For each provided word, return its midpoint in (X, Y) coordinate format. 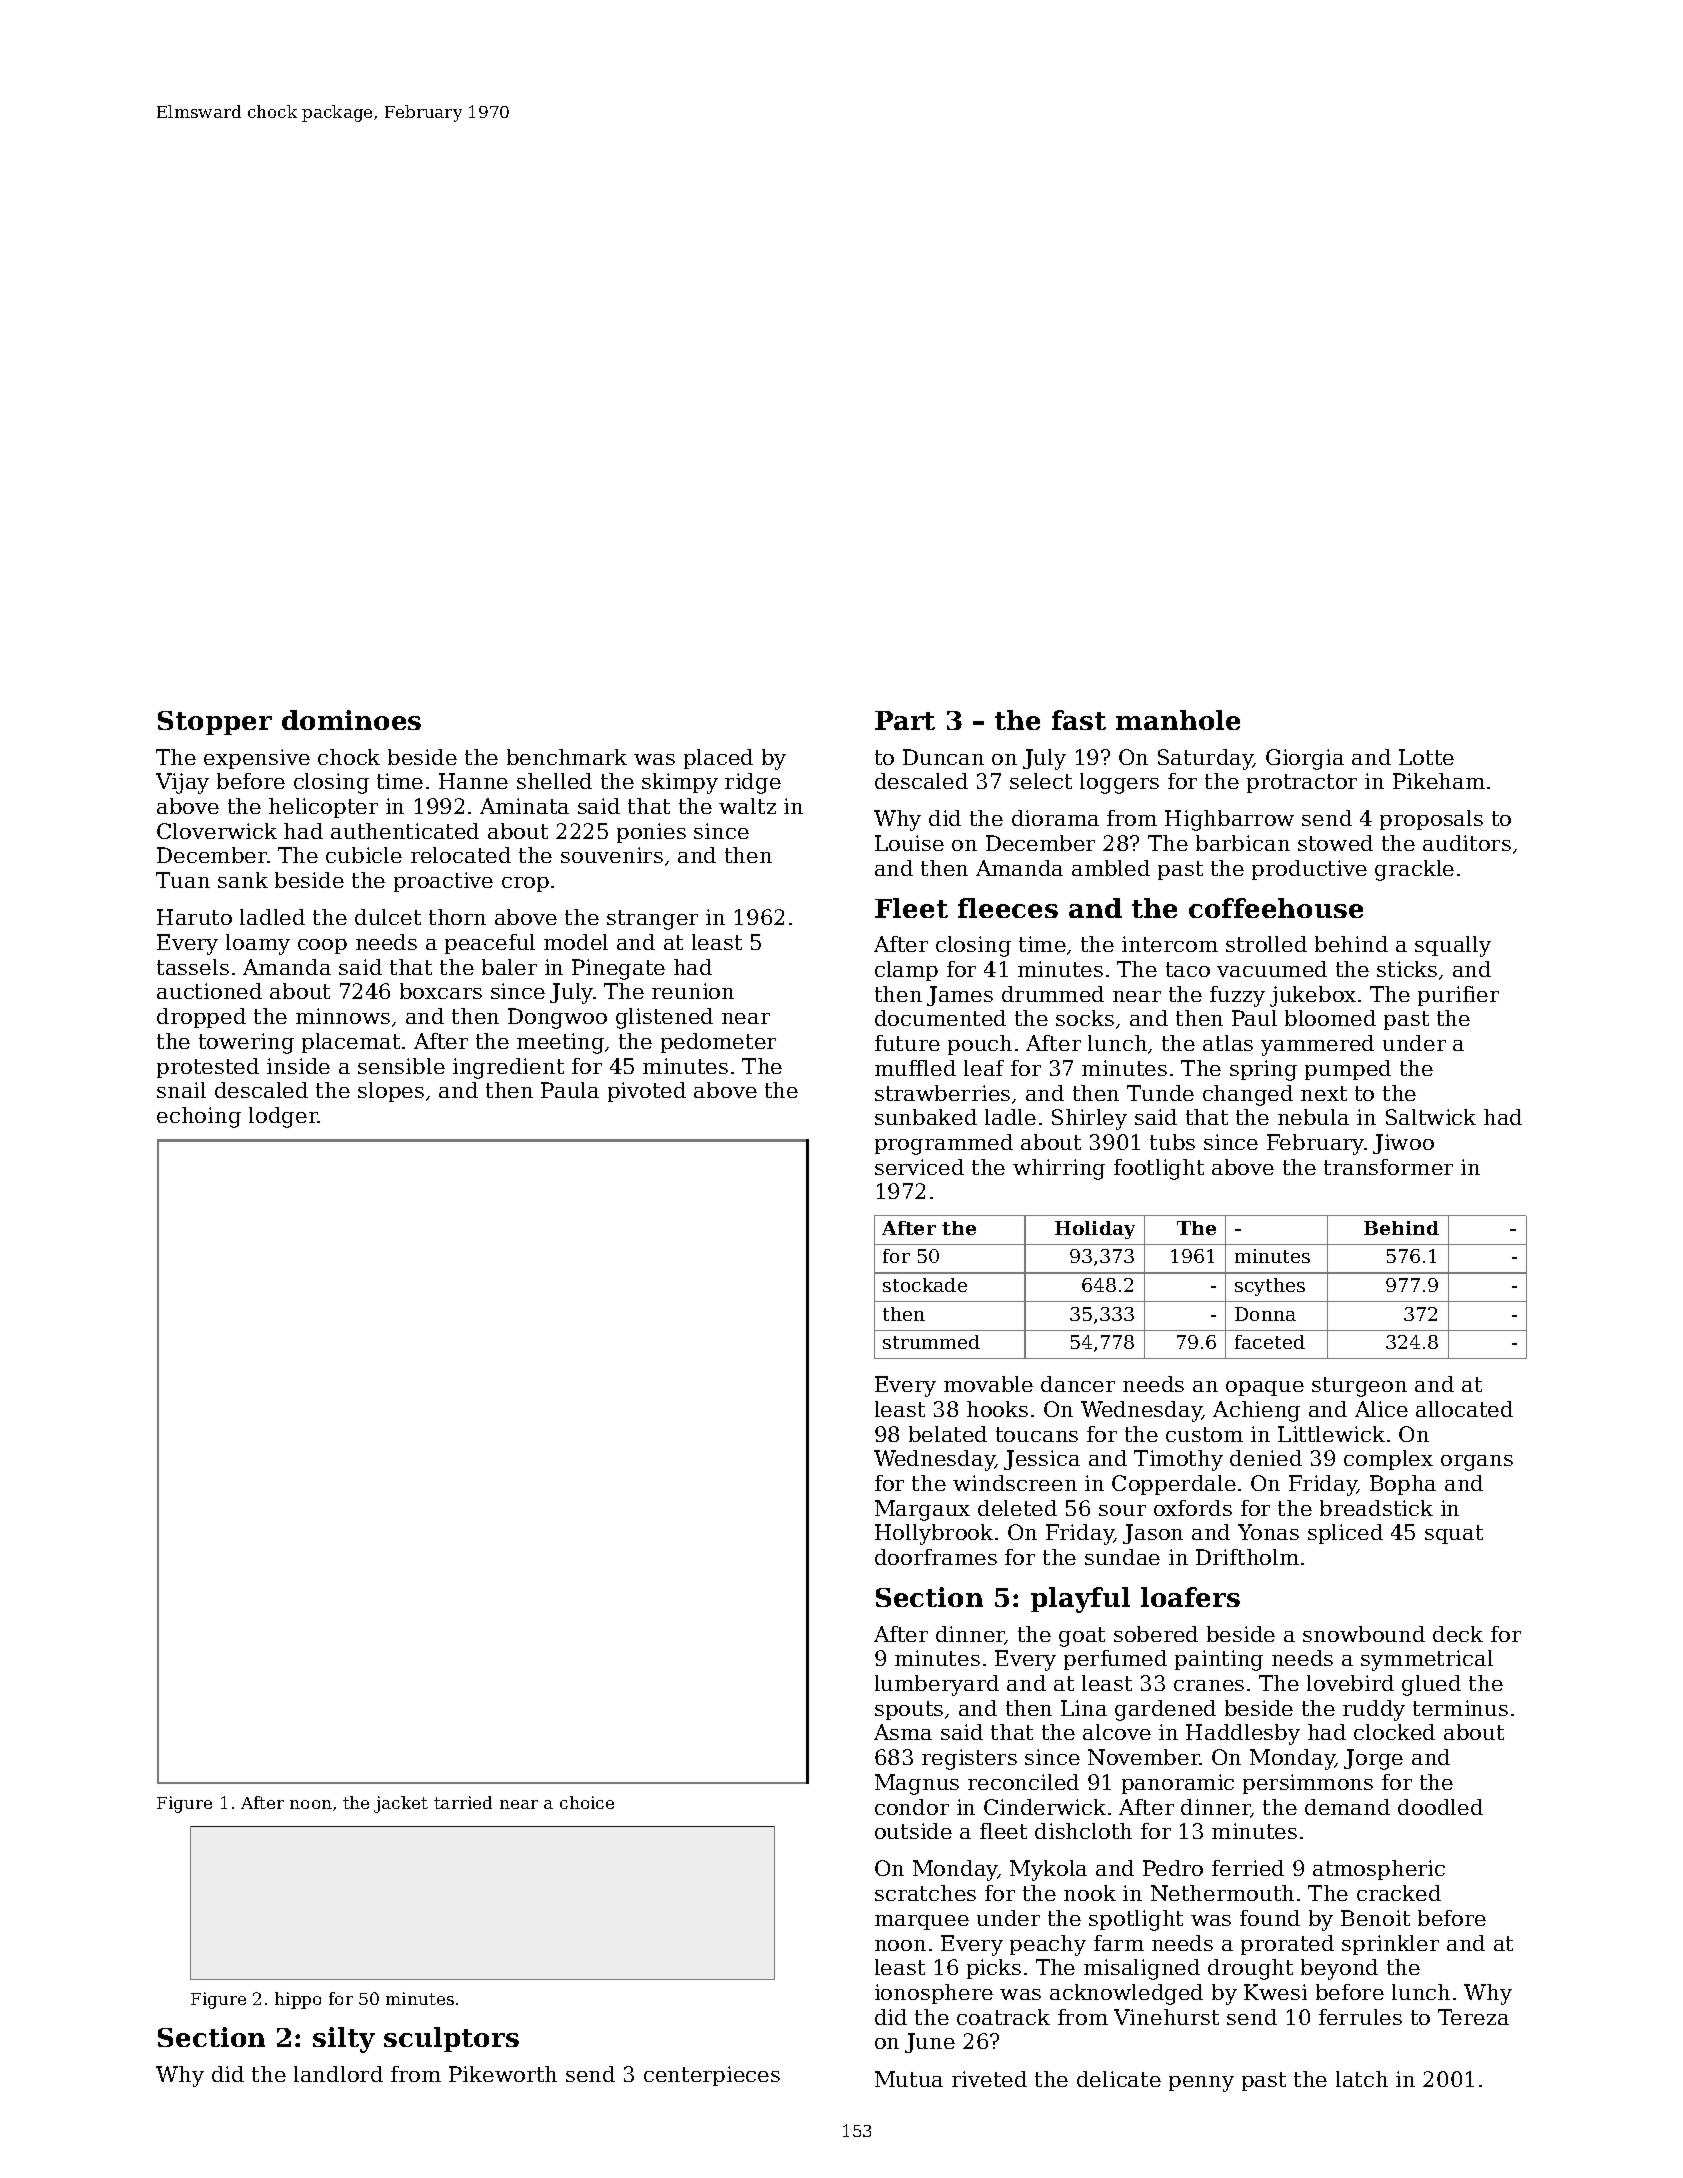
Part (905, 720)
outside (913, 1831)
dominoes (351, 720)
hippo (298, 2000)
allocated (1464, 1409)
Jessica (1042, 1460)
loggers (1119, 783)
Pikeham (1439, 781)
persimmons (1308, 1784)
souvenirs (612, 855)
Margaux (922, 1510)
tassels (193, 967)
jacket (401, 1804)
